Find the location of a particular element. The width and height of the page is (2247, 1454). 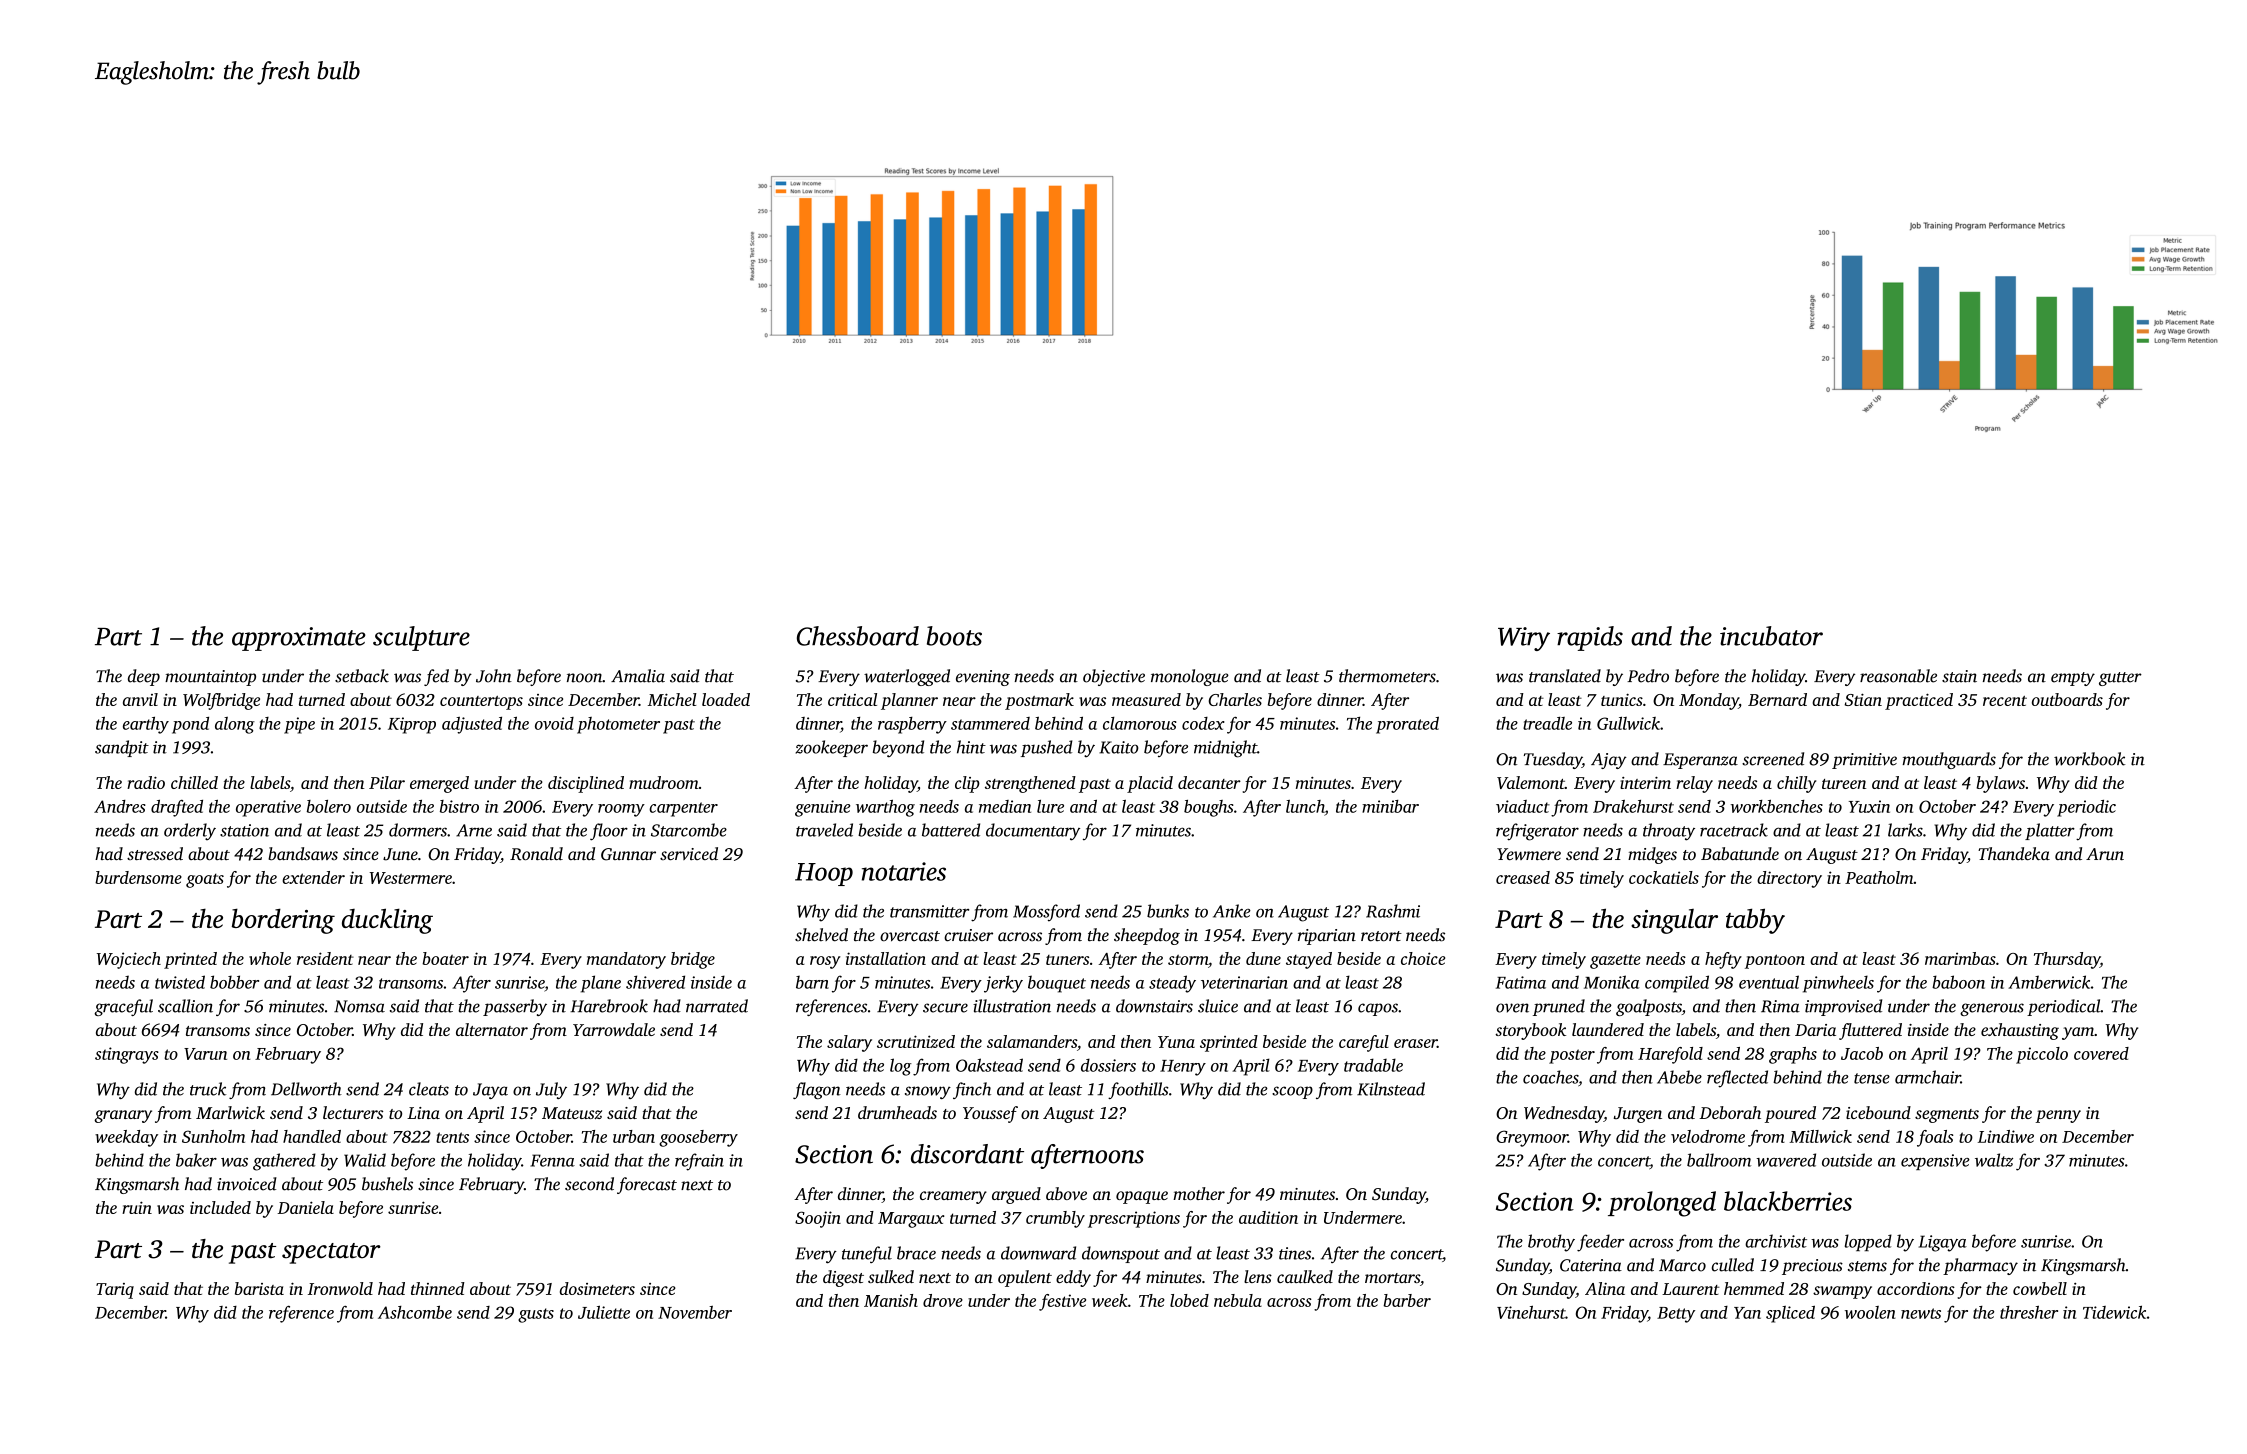

Kaito is located at coordinates (1119, 747).
